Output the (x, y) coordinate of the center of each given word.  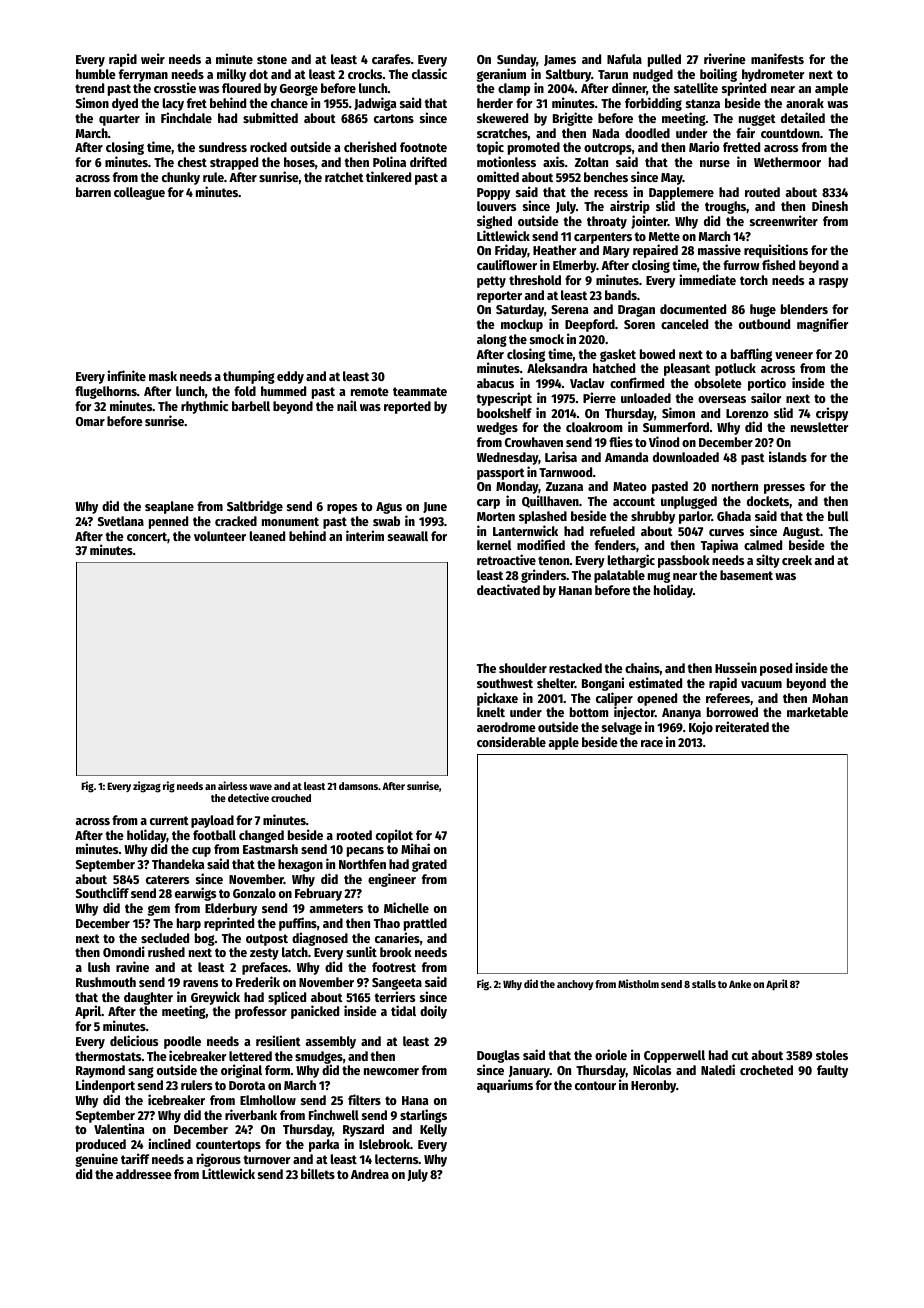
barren (93, 192)
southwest (505, 683)
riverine (725, 58)
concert (147, 536)
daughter (148, 998)
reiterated (742, 726)
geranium (501, 75)
